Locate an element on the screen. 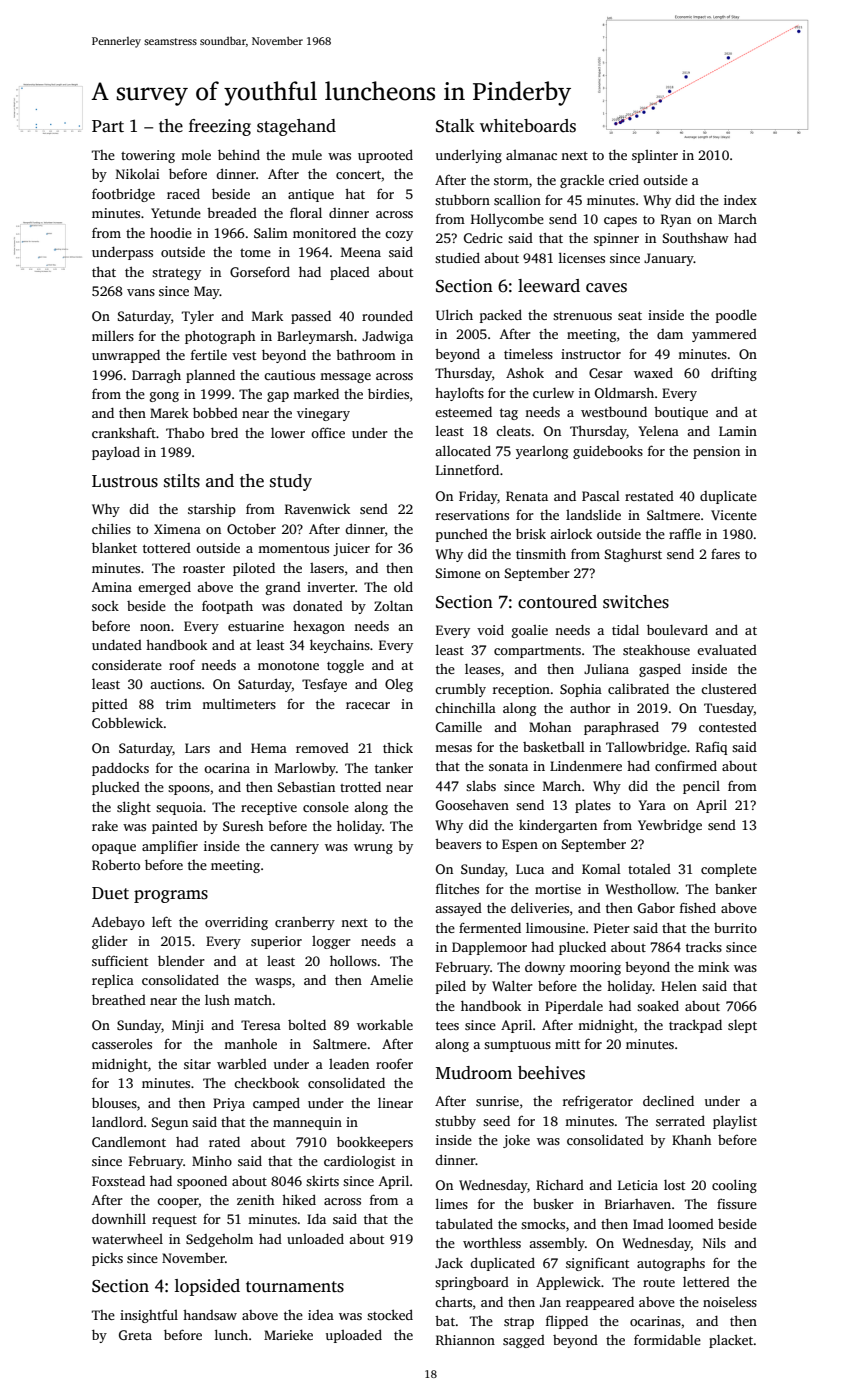  stilts is located at coordinates (182, 481).
